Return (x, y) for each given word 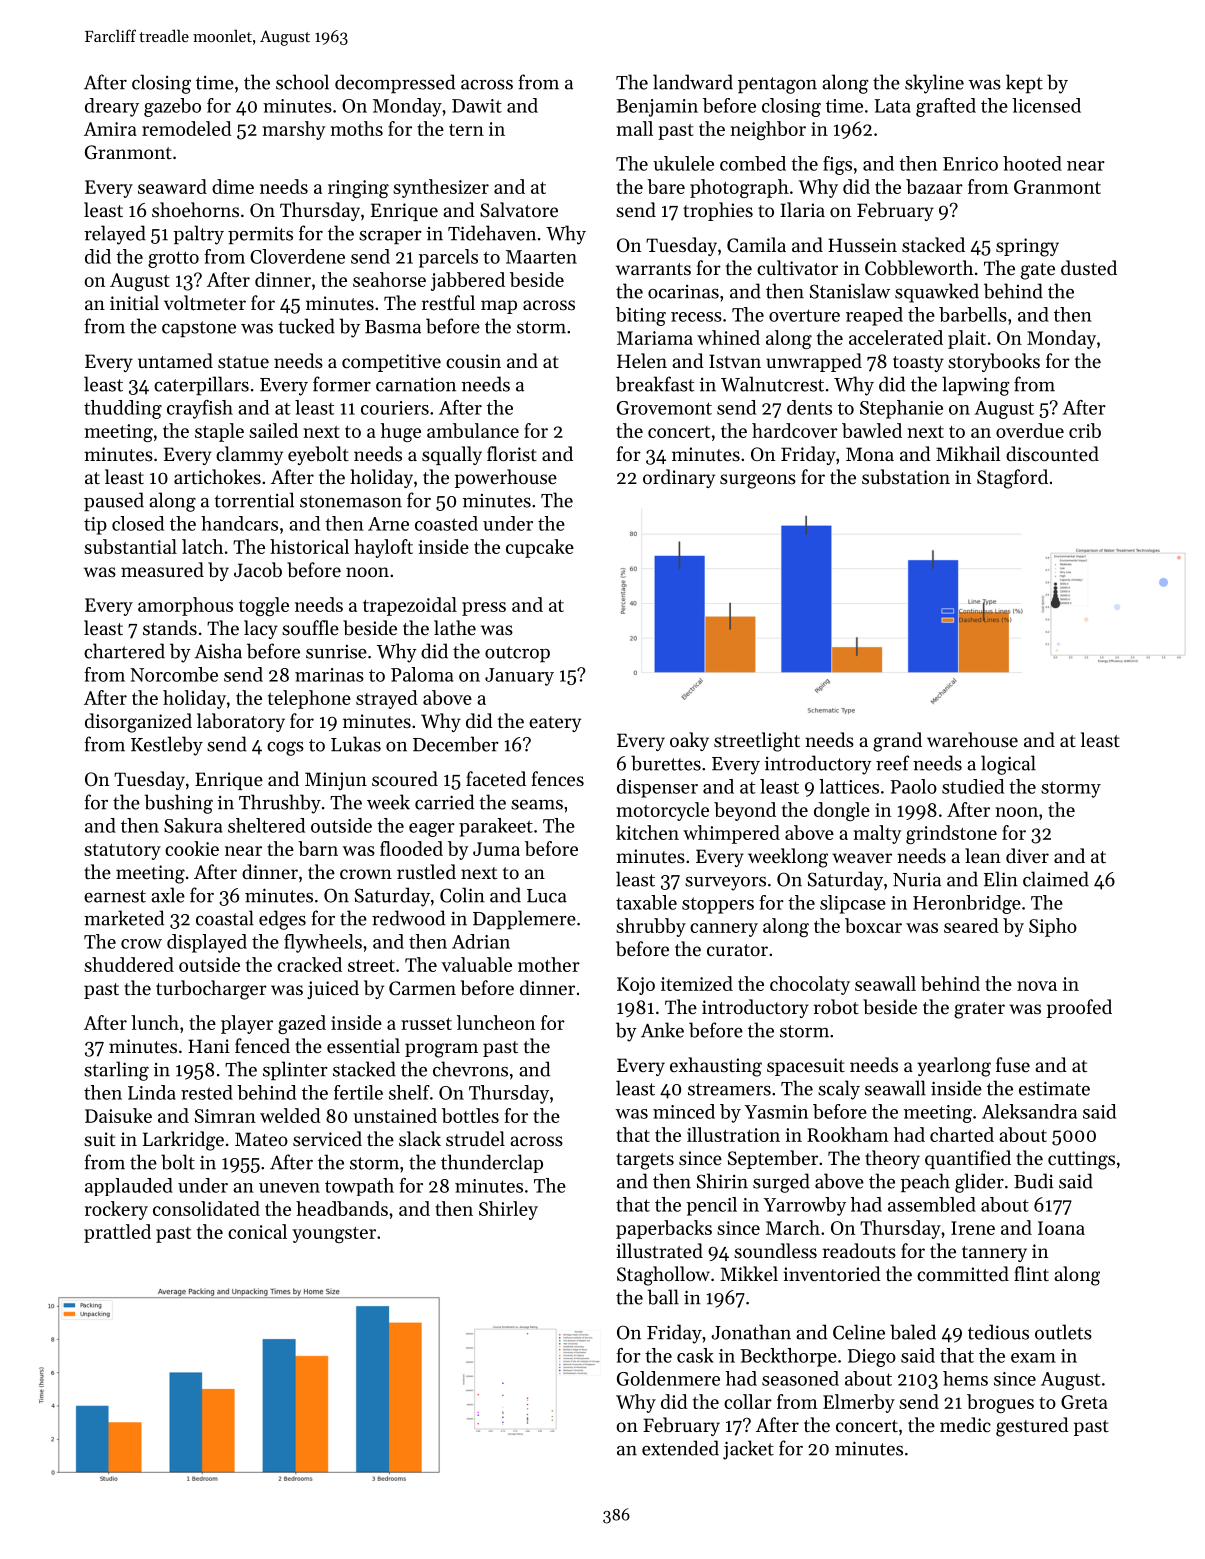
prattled (117, 1233)
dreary (112, 107)
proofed (1079, 1008)
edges (282, 920)
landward (693, 82)
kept (1024, 83)
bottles (470, 1115)
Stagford (1012, 479)
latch (202, 546)
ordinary (679, 478)
